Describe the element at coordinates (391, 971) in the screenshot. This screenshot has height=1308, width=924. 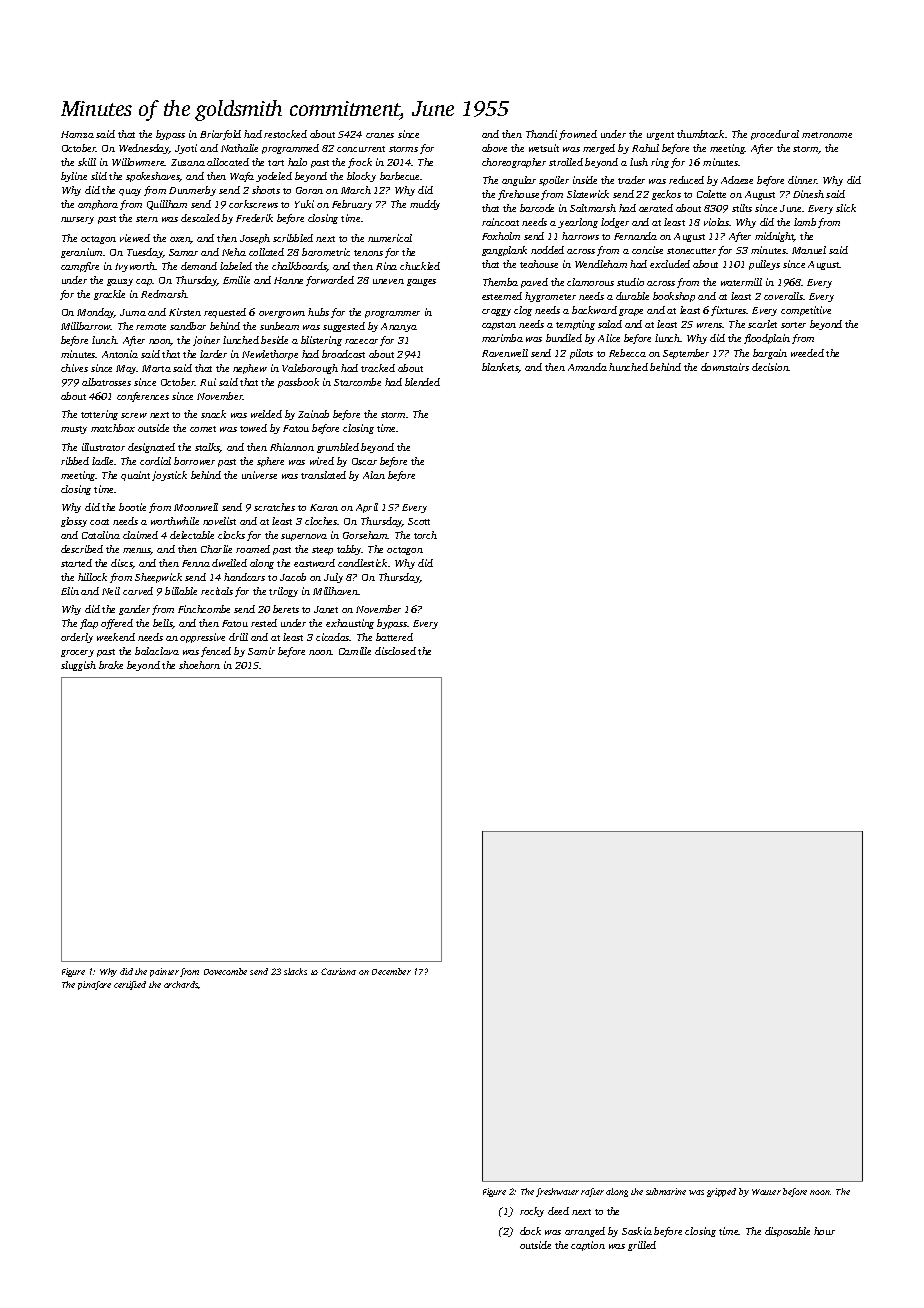
I see `December` at that location.
